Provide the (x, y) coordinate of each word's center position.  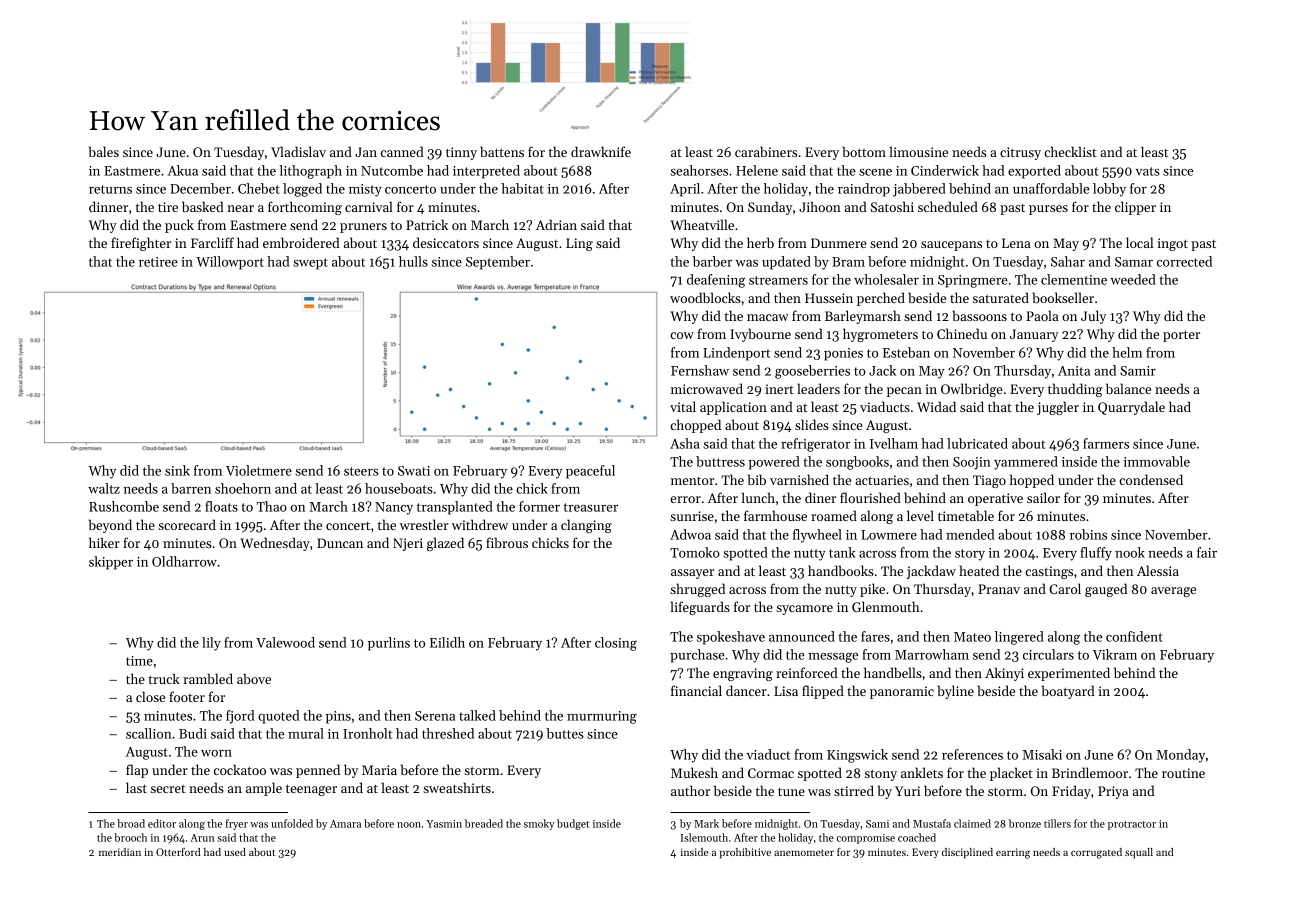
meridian (120, 852)
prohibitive (745, 853)
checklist (1070, 151)
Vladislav (298, 151)
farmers (1106, 443)
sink (177, 470)
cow (682, 335)
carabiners (766, 151)
